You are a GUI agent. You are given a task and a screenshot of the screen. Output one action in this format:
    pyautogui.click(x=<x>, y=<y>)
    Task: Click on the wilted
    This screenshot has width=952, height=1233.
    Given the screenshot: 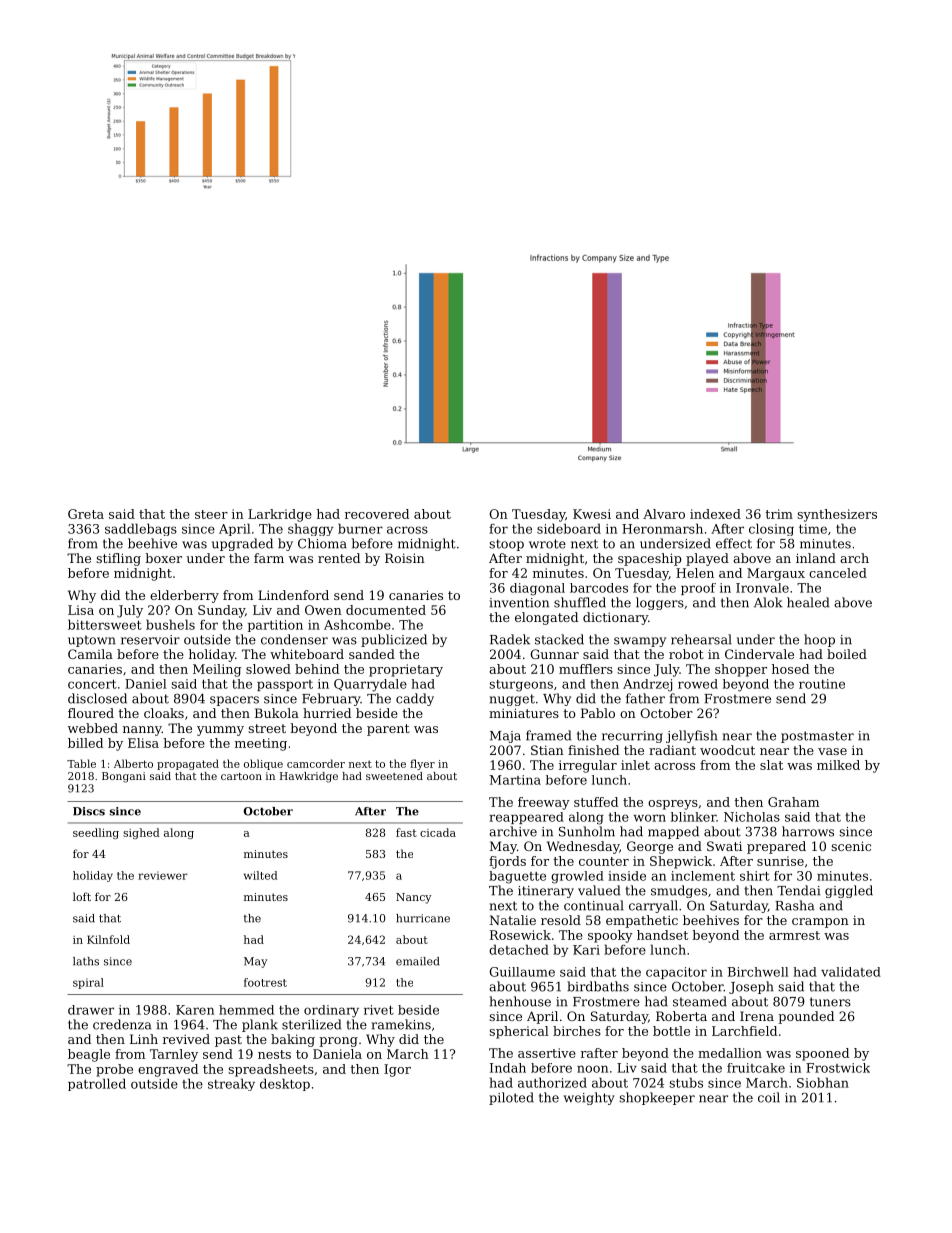 What is the action you would take?
    pyautogui.click(x=260, y=875)
